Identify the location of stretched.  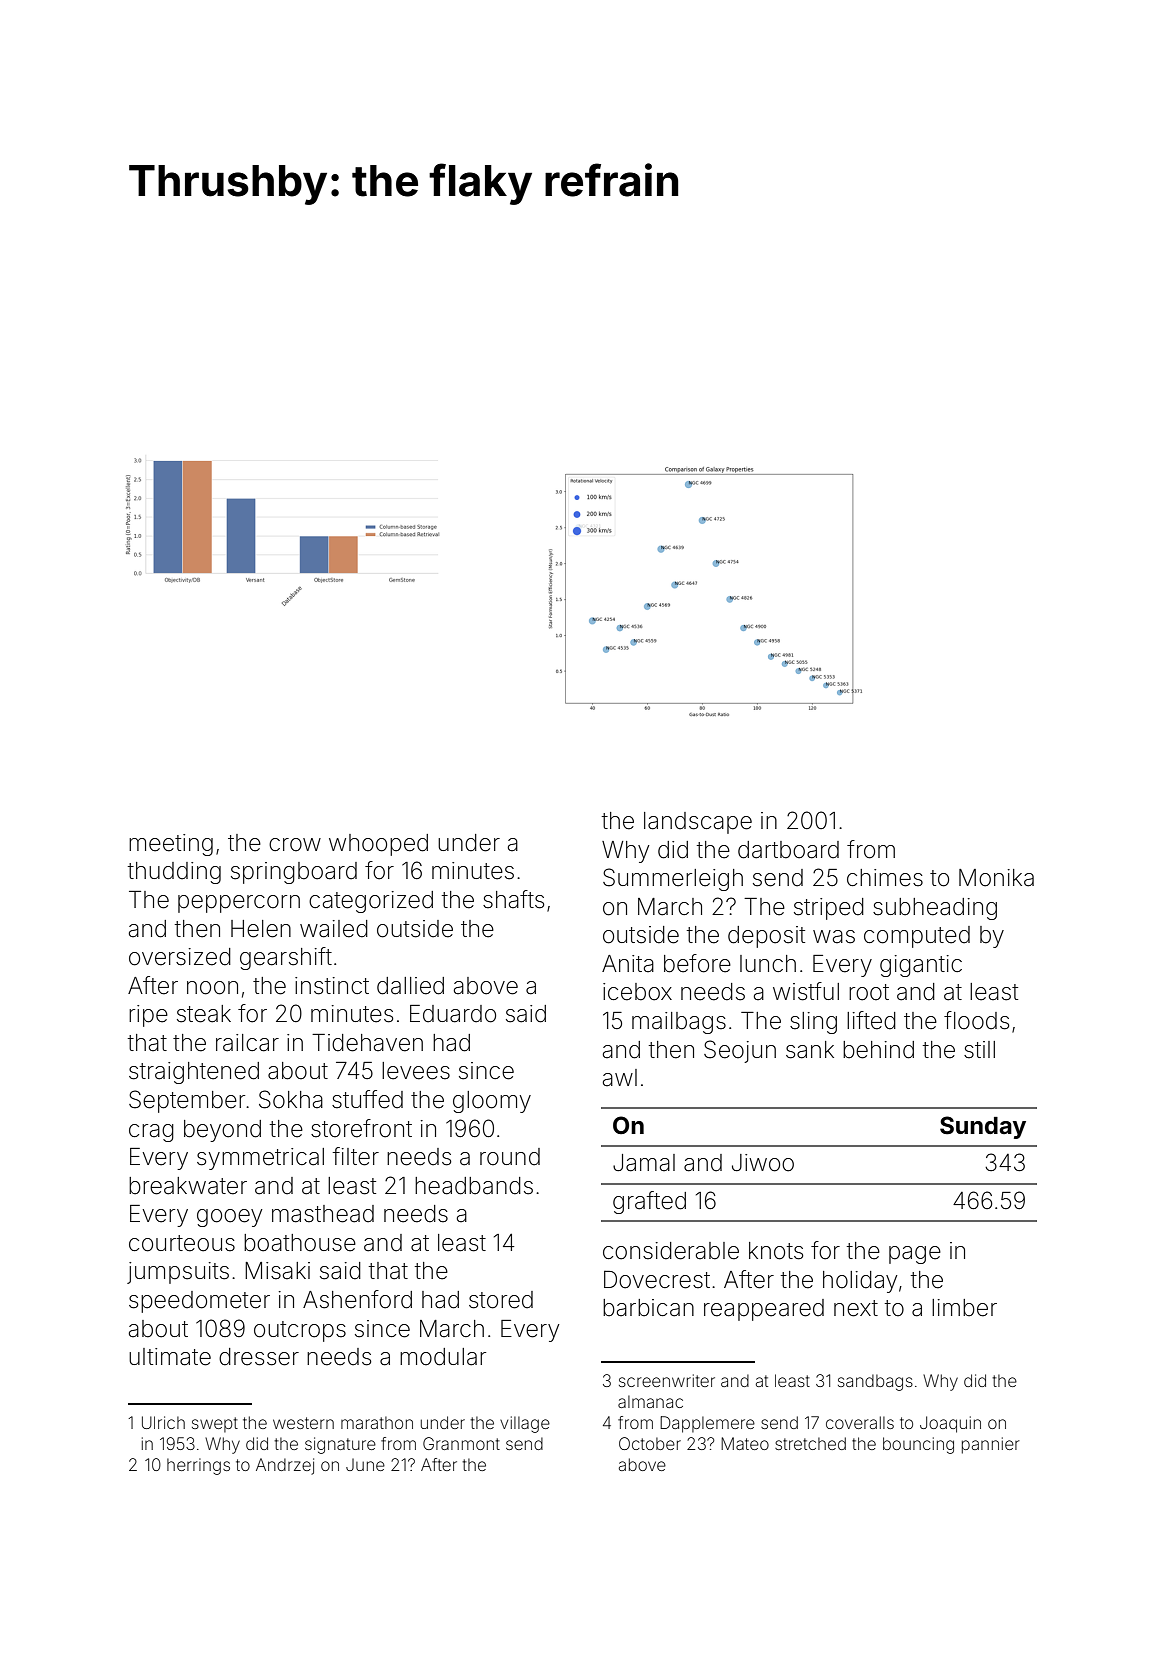
(810, 1443).
